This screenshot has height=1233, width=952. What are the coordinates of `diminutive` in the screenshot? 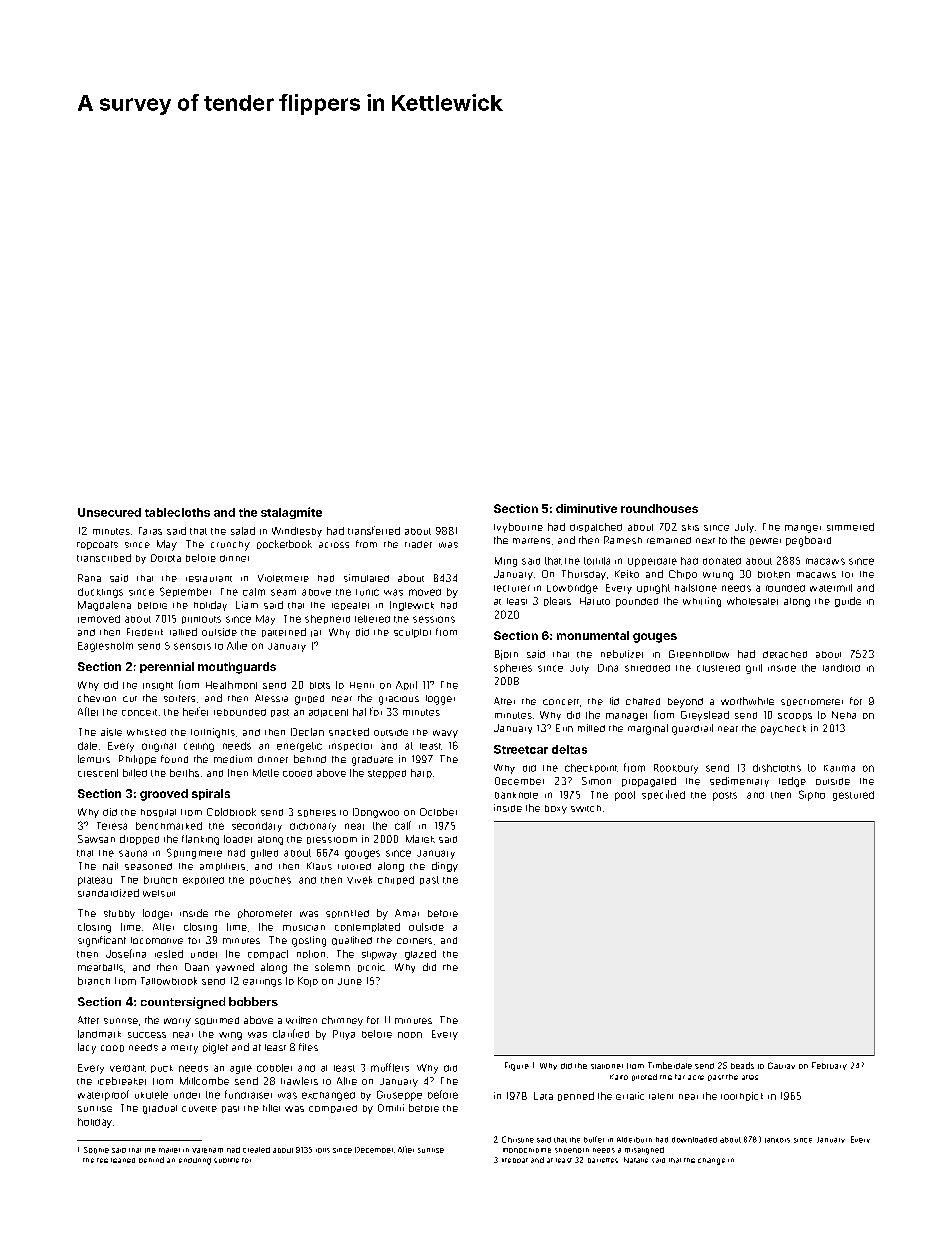 It's located at (586, 508).
